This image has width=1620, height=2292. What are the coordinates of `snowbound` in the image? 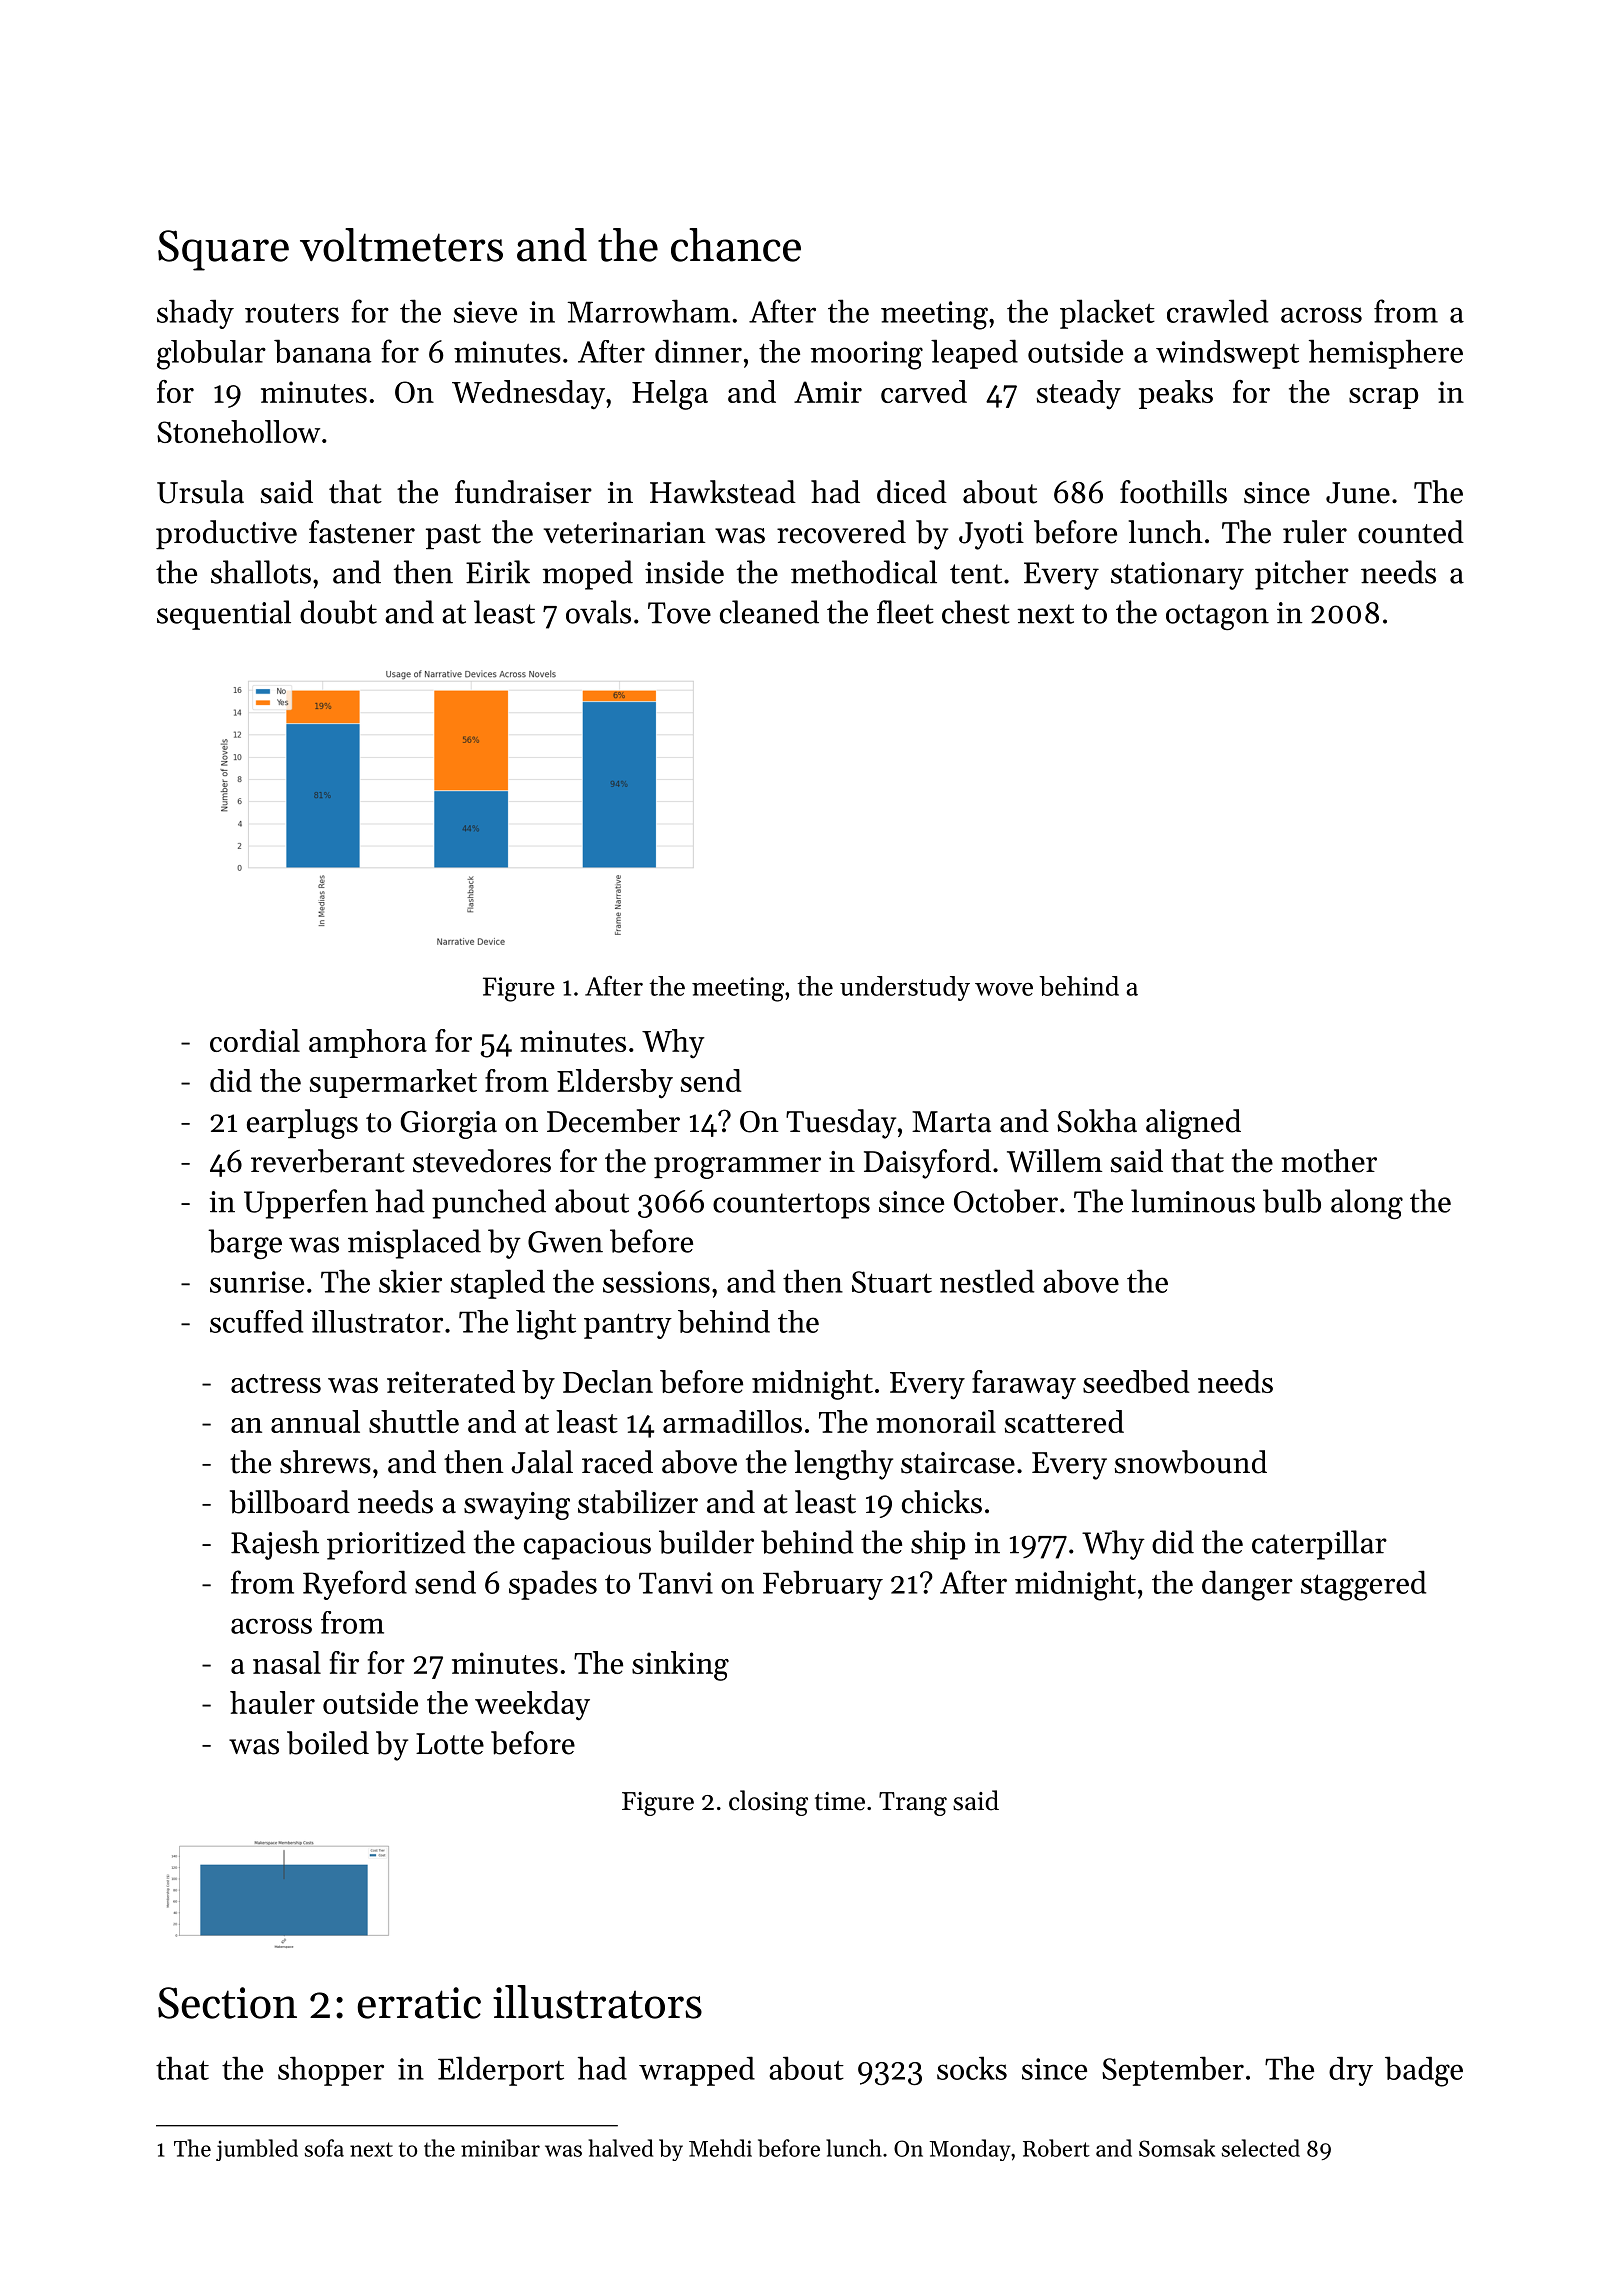 It's located at (1191, 1462).
